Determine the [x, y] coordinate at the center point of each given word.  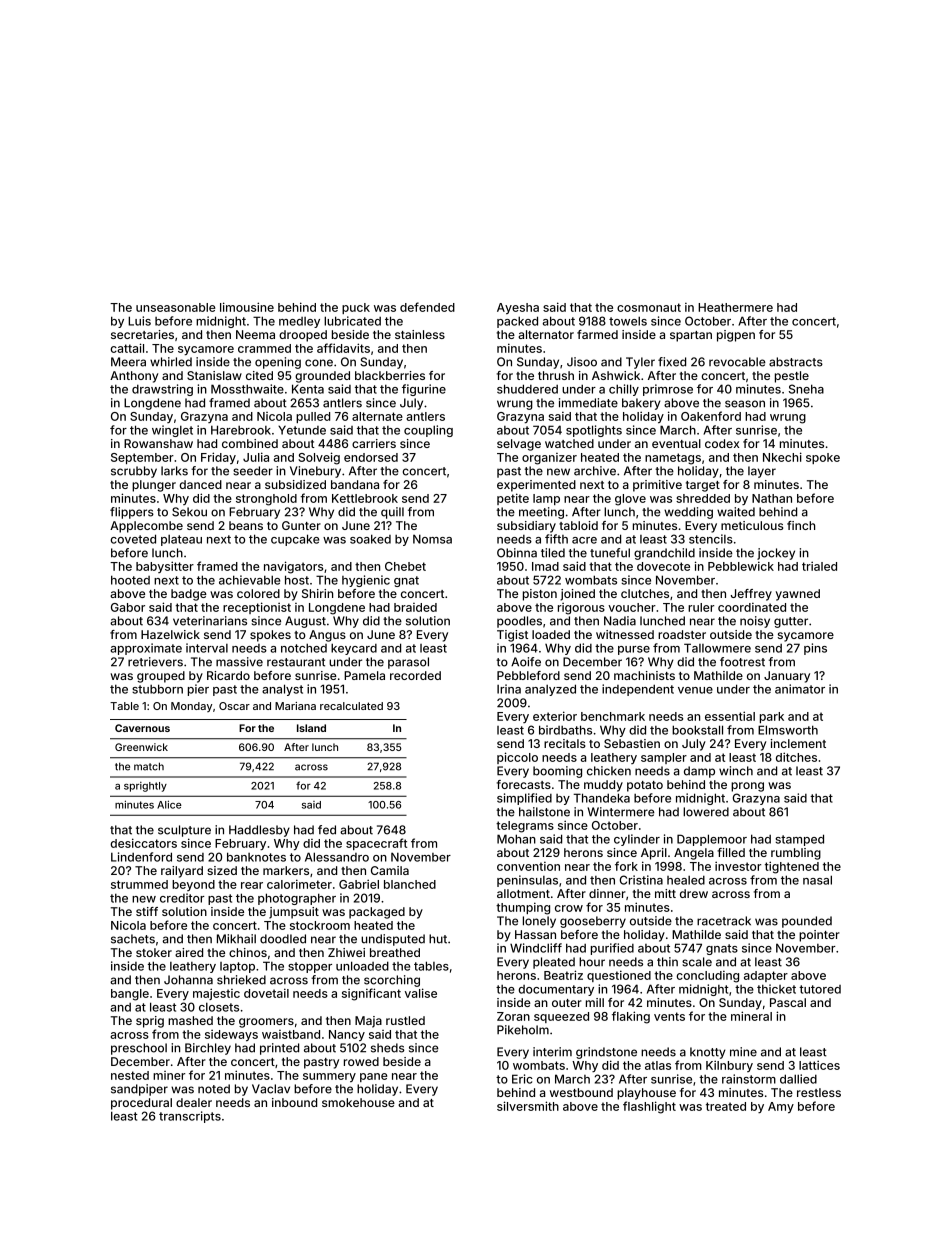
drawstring [162, 390]
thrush [556, 375]
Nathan [772, 498]
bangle [130, 995]
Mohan [516, 839]
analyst [282, 690]
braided [415, 607]
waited [736, 512]
